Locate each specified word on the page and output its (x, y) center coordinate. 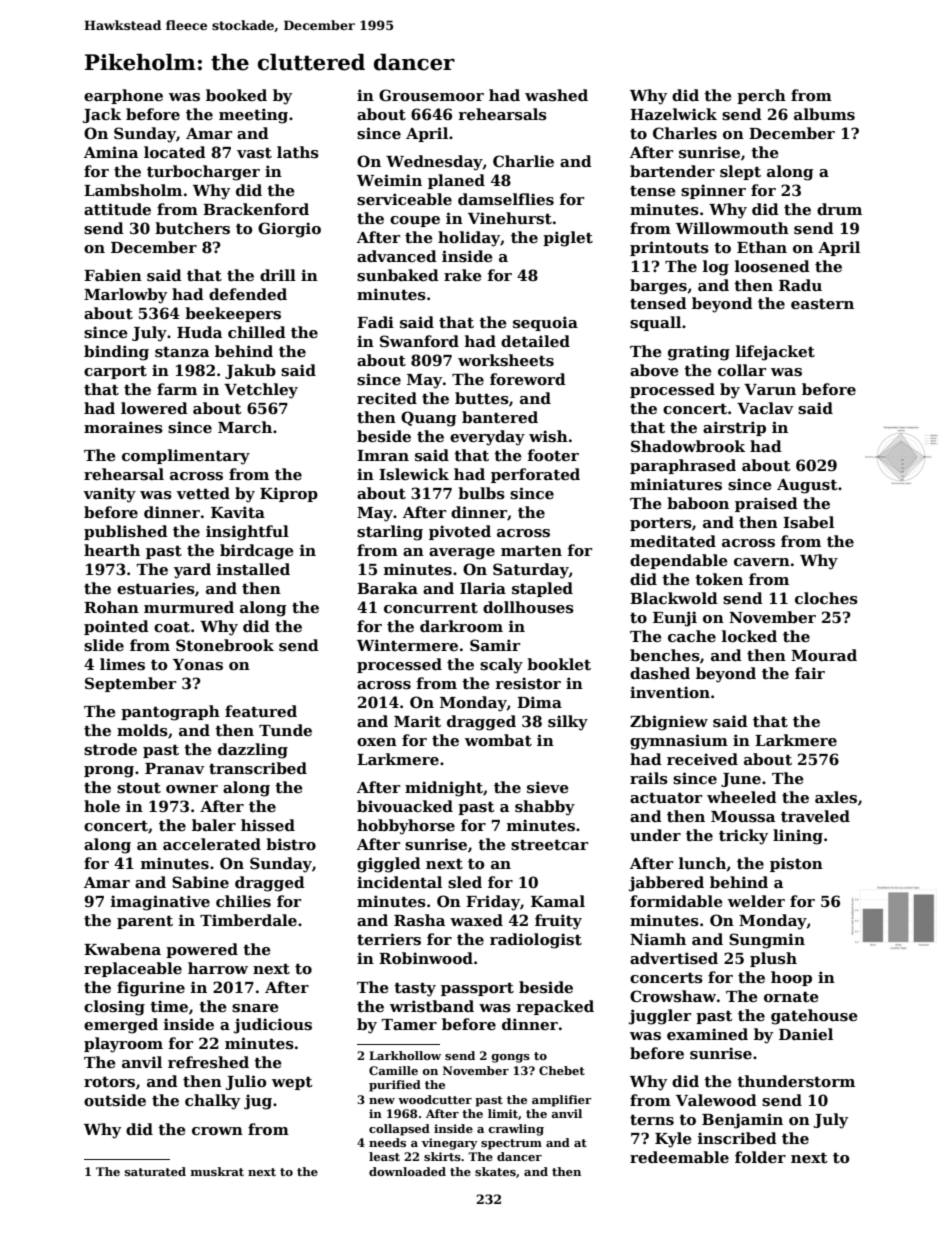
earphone (123, 96)
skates (495, 1171)
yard (192, 571)
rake (463, 275)
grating (699, 353)
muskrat (217, 1171)
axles (836, 797)
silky (568, 723)
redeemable (679, 1157)
